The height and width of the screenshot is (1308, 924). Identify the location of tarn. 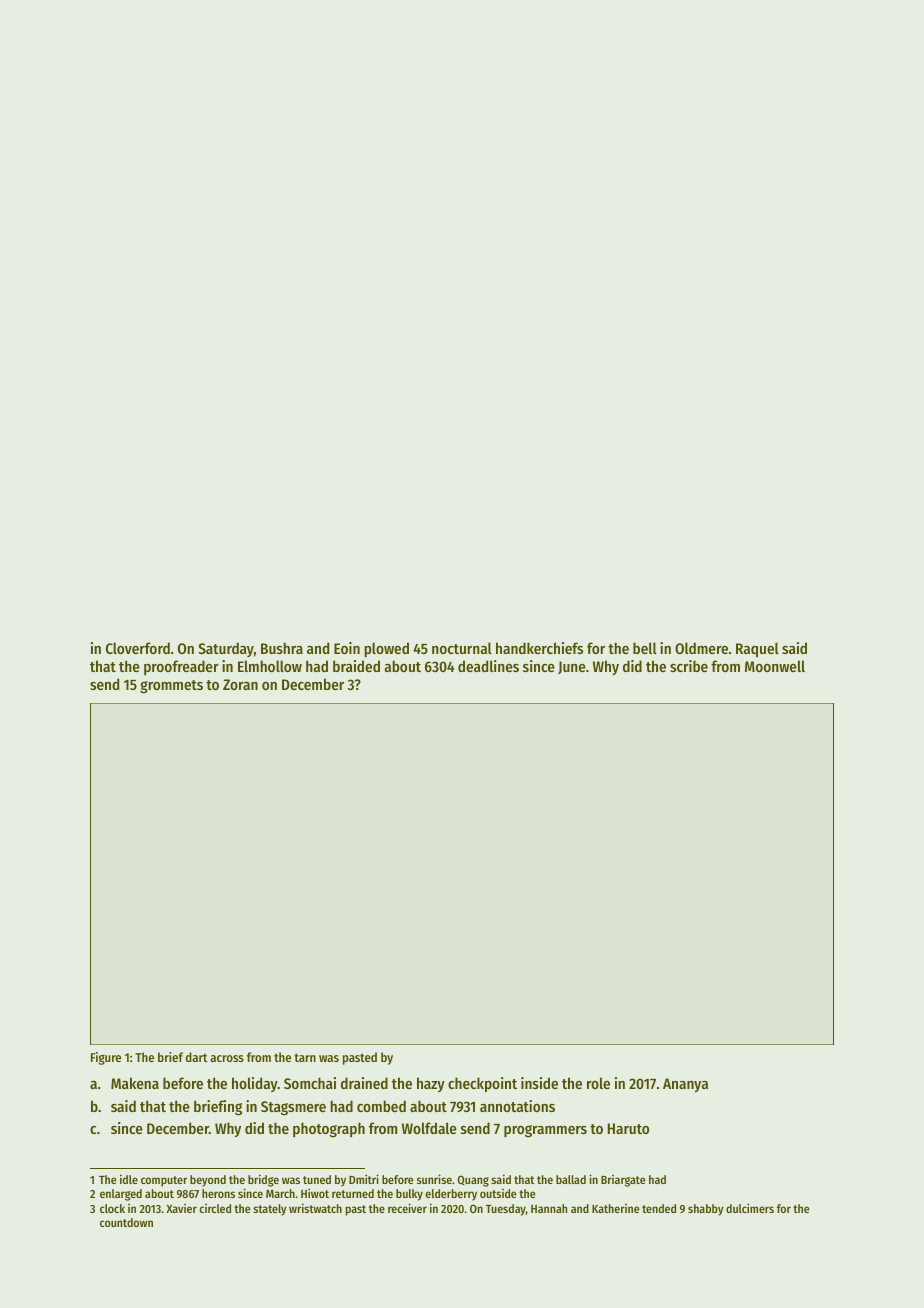
(305, 1057).
